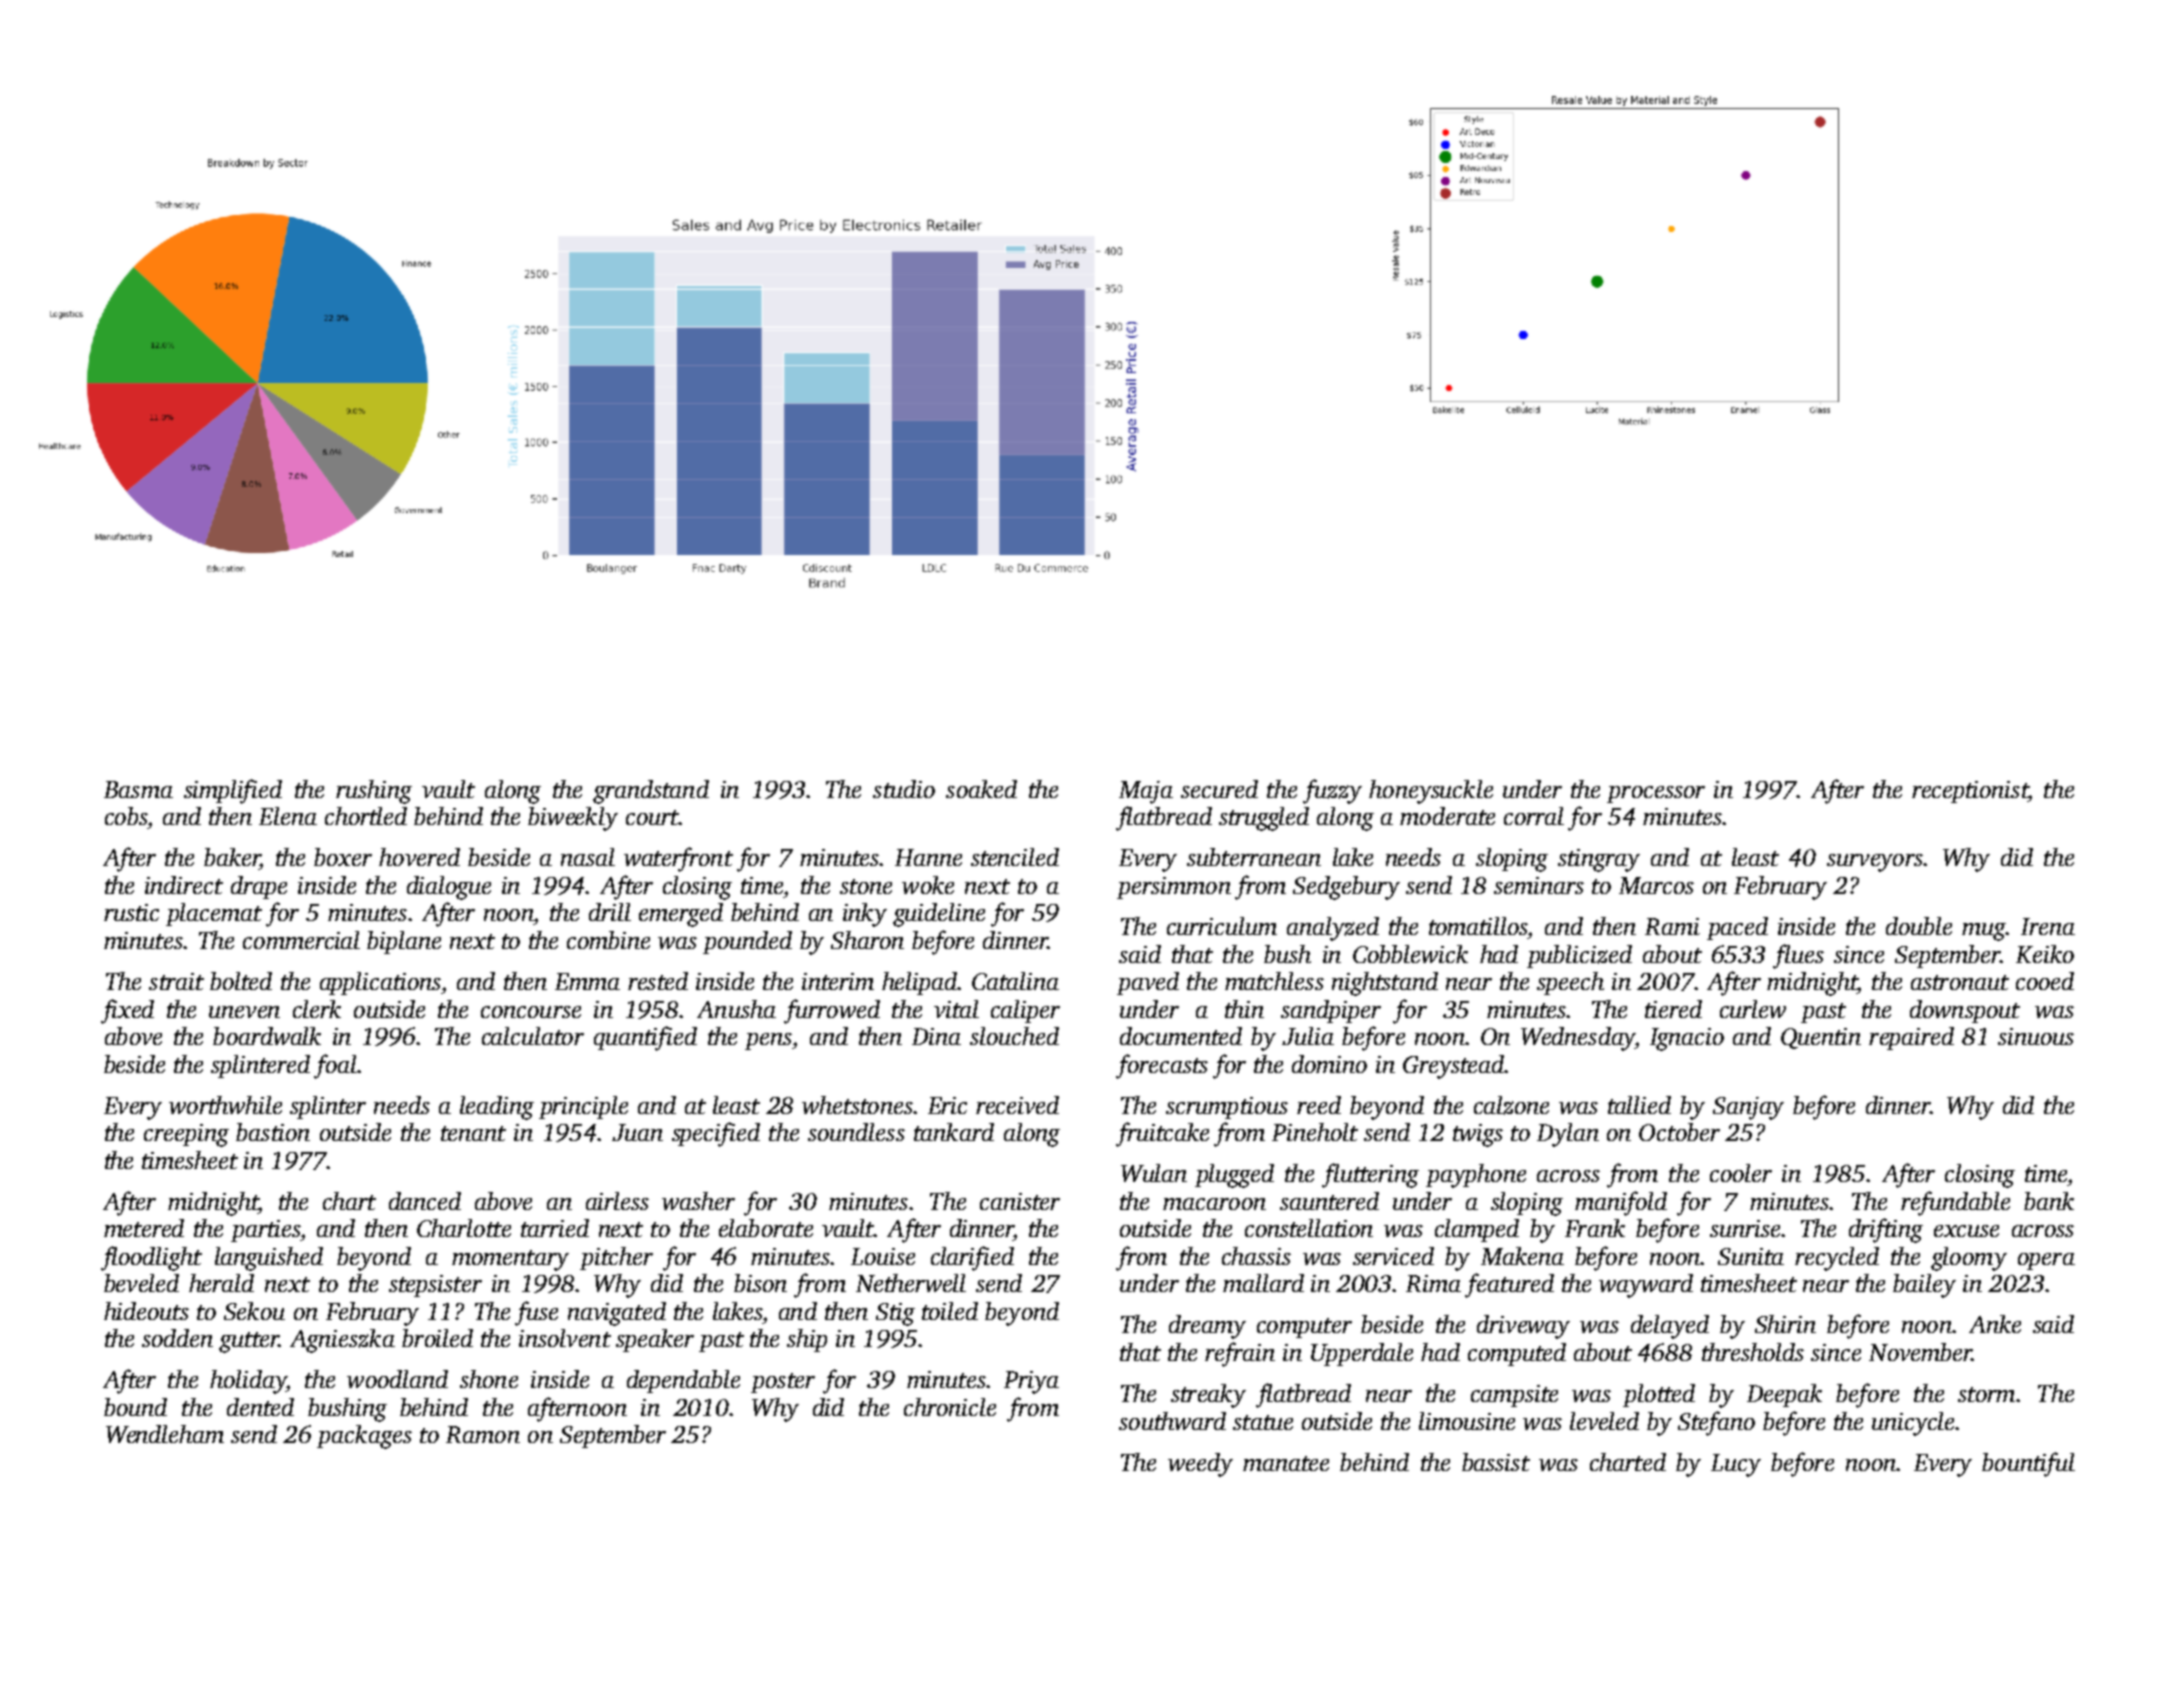  What do you see at coordinates (1234, 1176) in the screenshot?
I see `plugged` at bounding box center [1234, 1176].
